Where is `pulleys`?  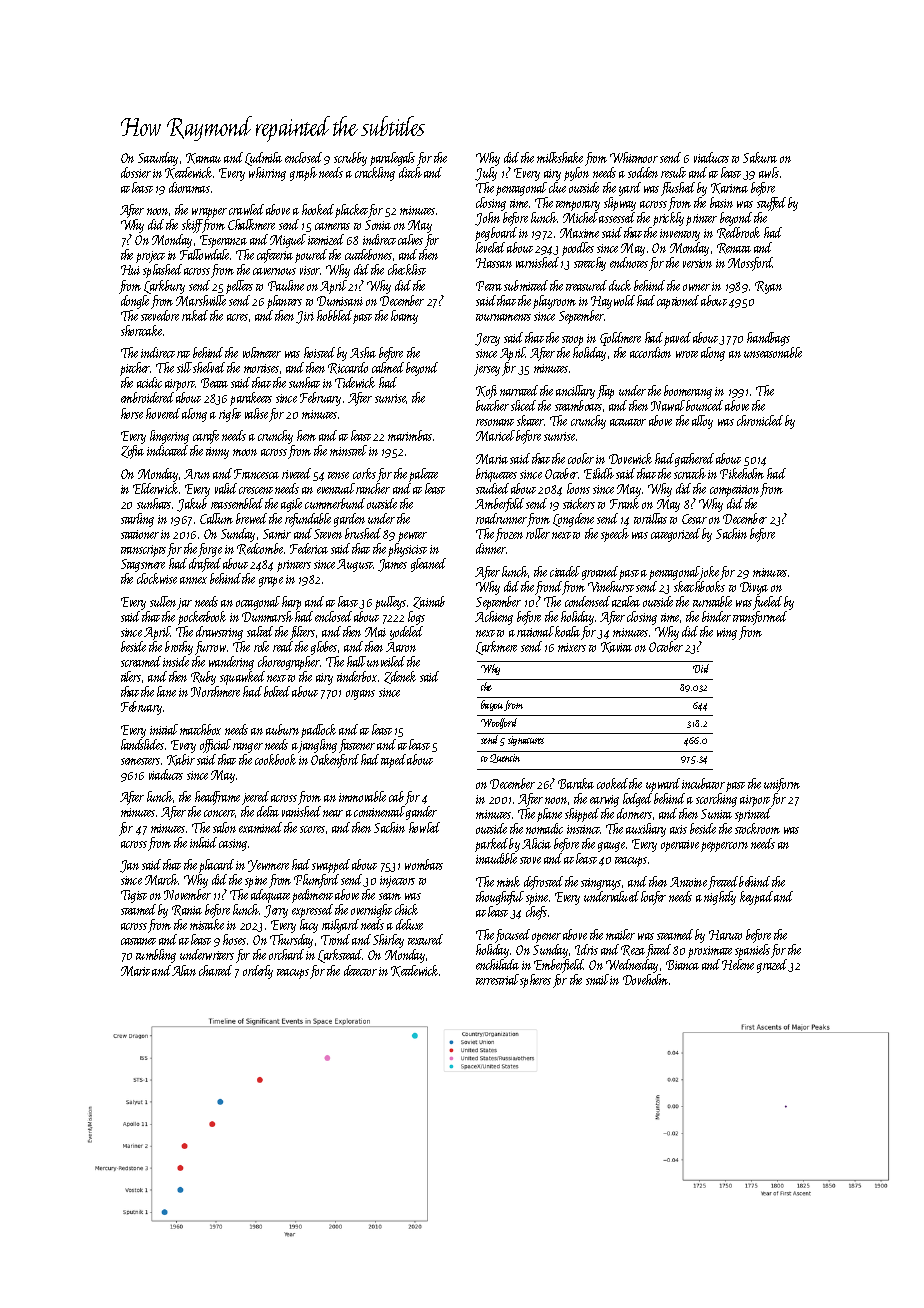 pulleys is located at coordinates (390, 603).
